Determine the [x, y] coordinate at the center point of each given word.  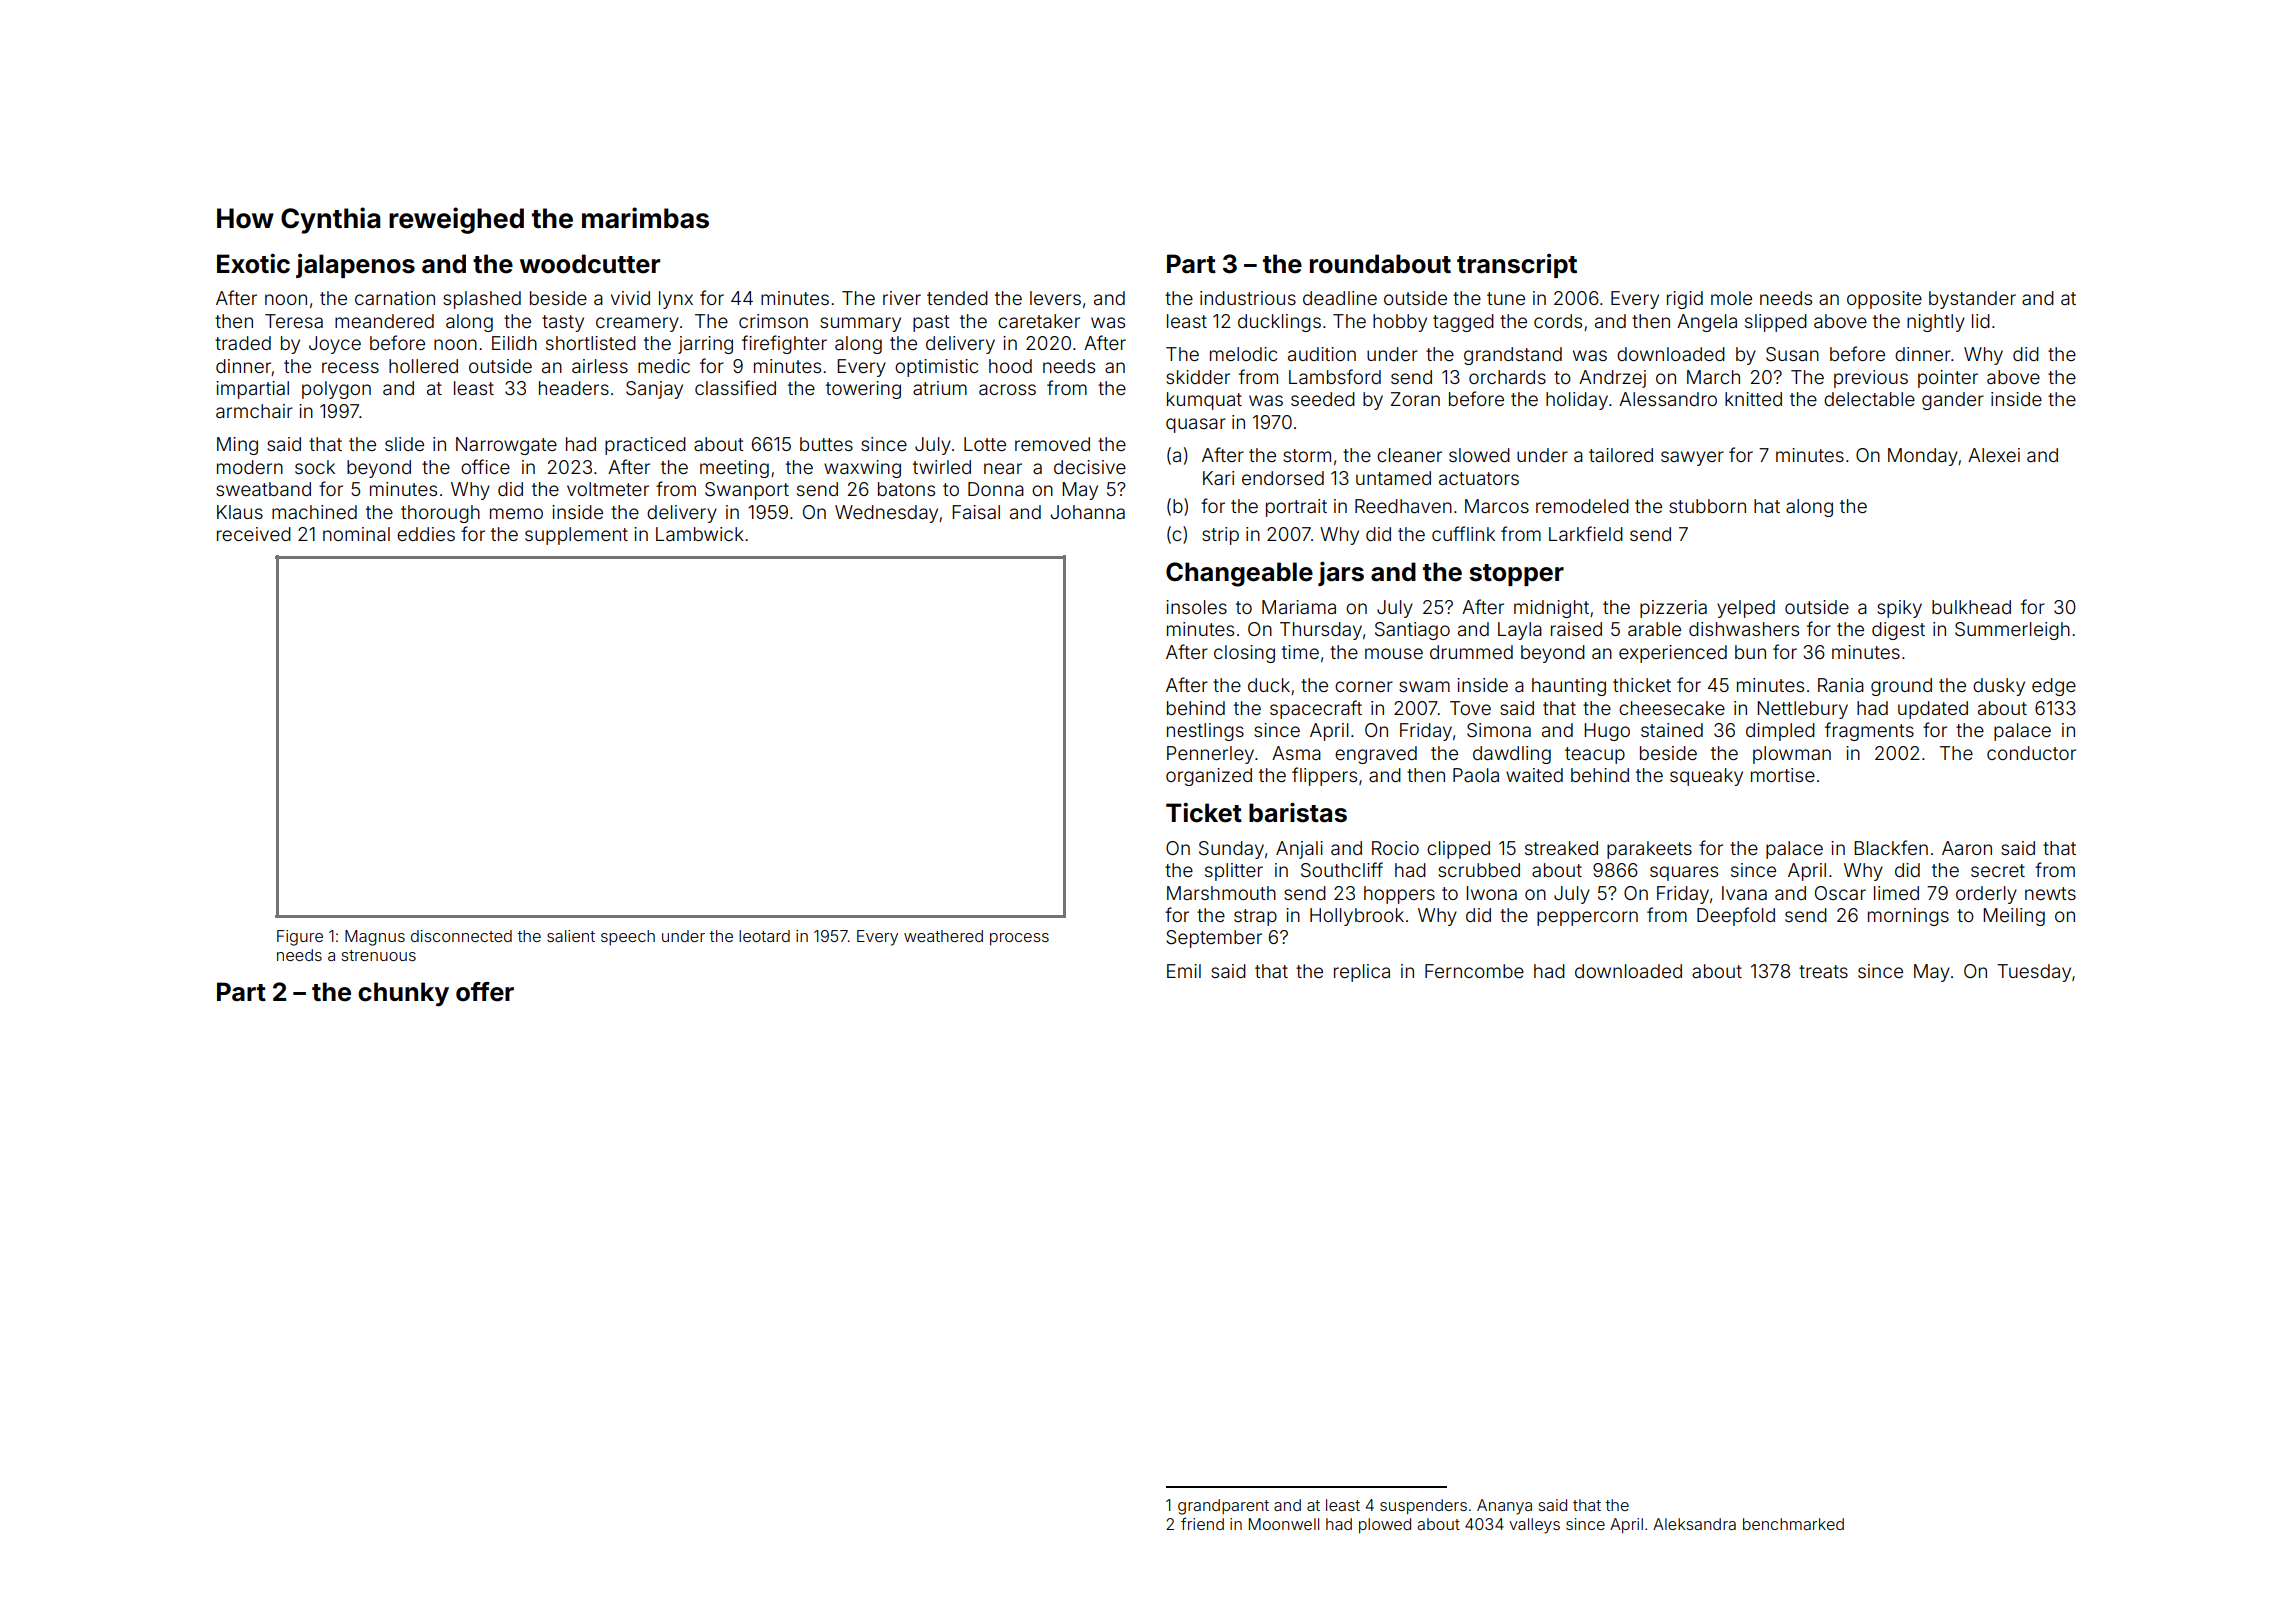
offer [485, 992]
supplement [576, 536]
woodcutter [590, 264]
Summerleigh [2012, 631]
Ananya [1504, 1507]
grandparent [1223, 1507]
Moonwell [1284, 1524]
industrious [1248, 298]
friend [1202, 1523]
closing [1244, 654]
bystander [1972, 300]
